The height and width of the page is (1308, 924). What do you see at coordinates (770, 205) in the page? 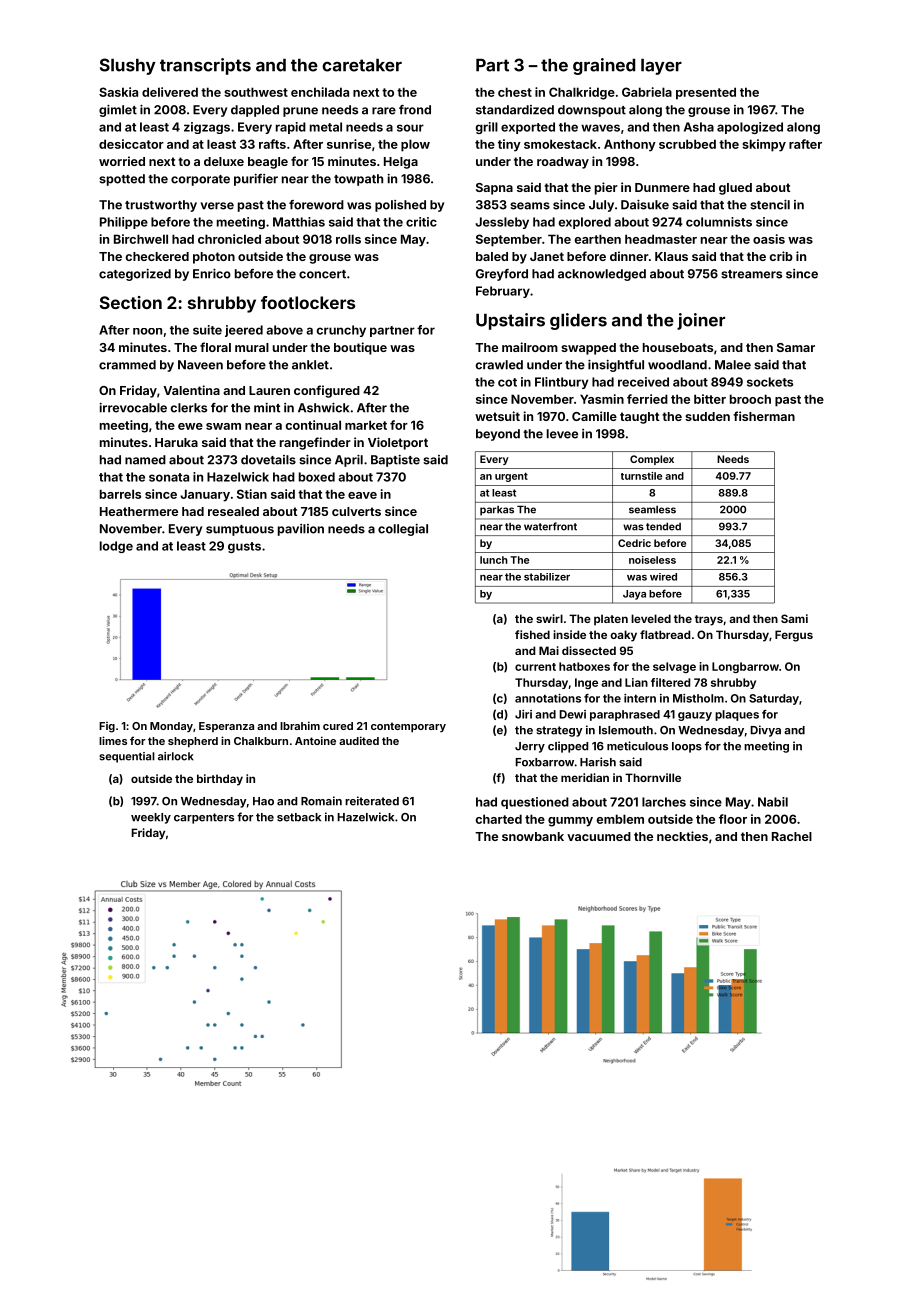
I see `stencil` at bounding box center [770, 205].
